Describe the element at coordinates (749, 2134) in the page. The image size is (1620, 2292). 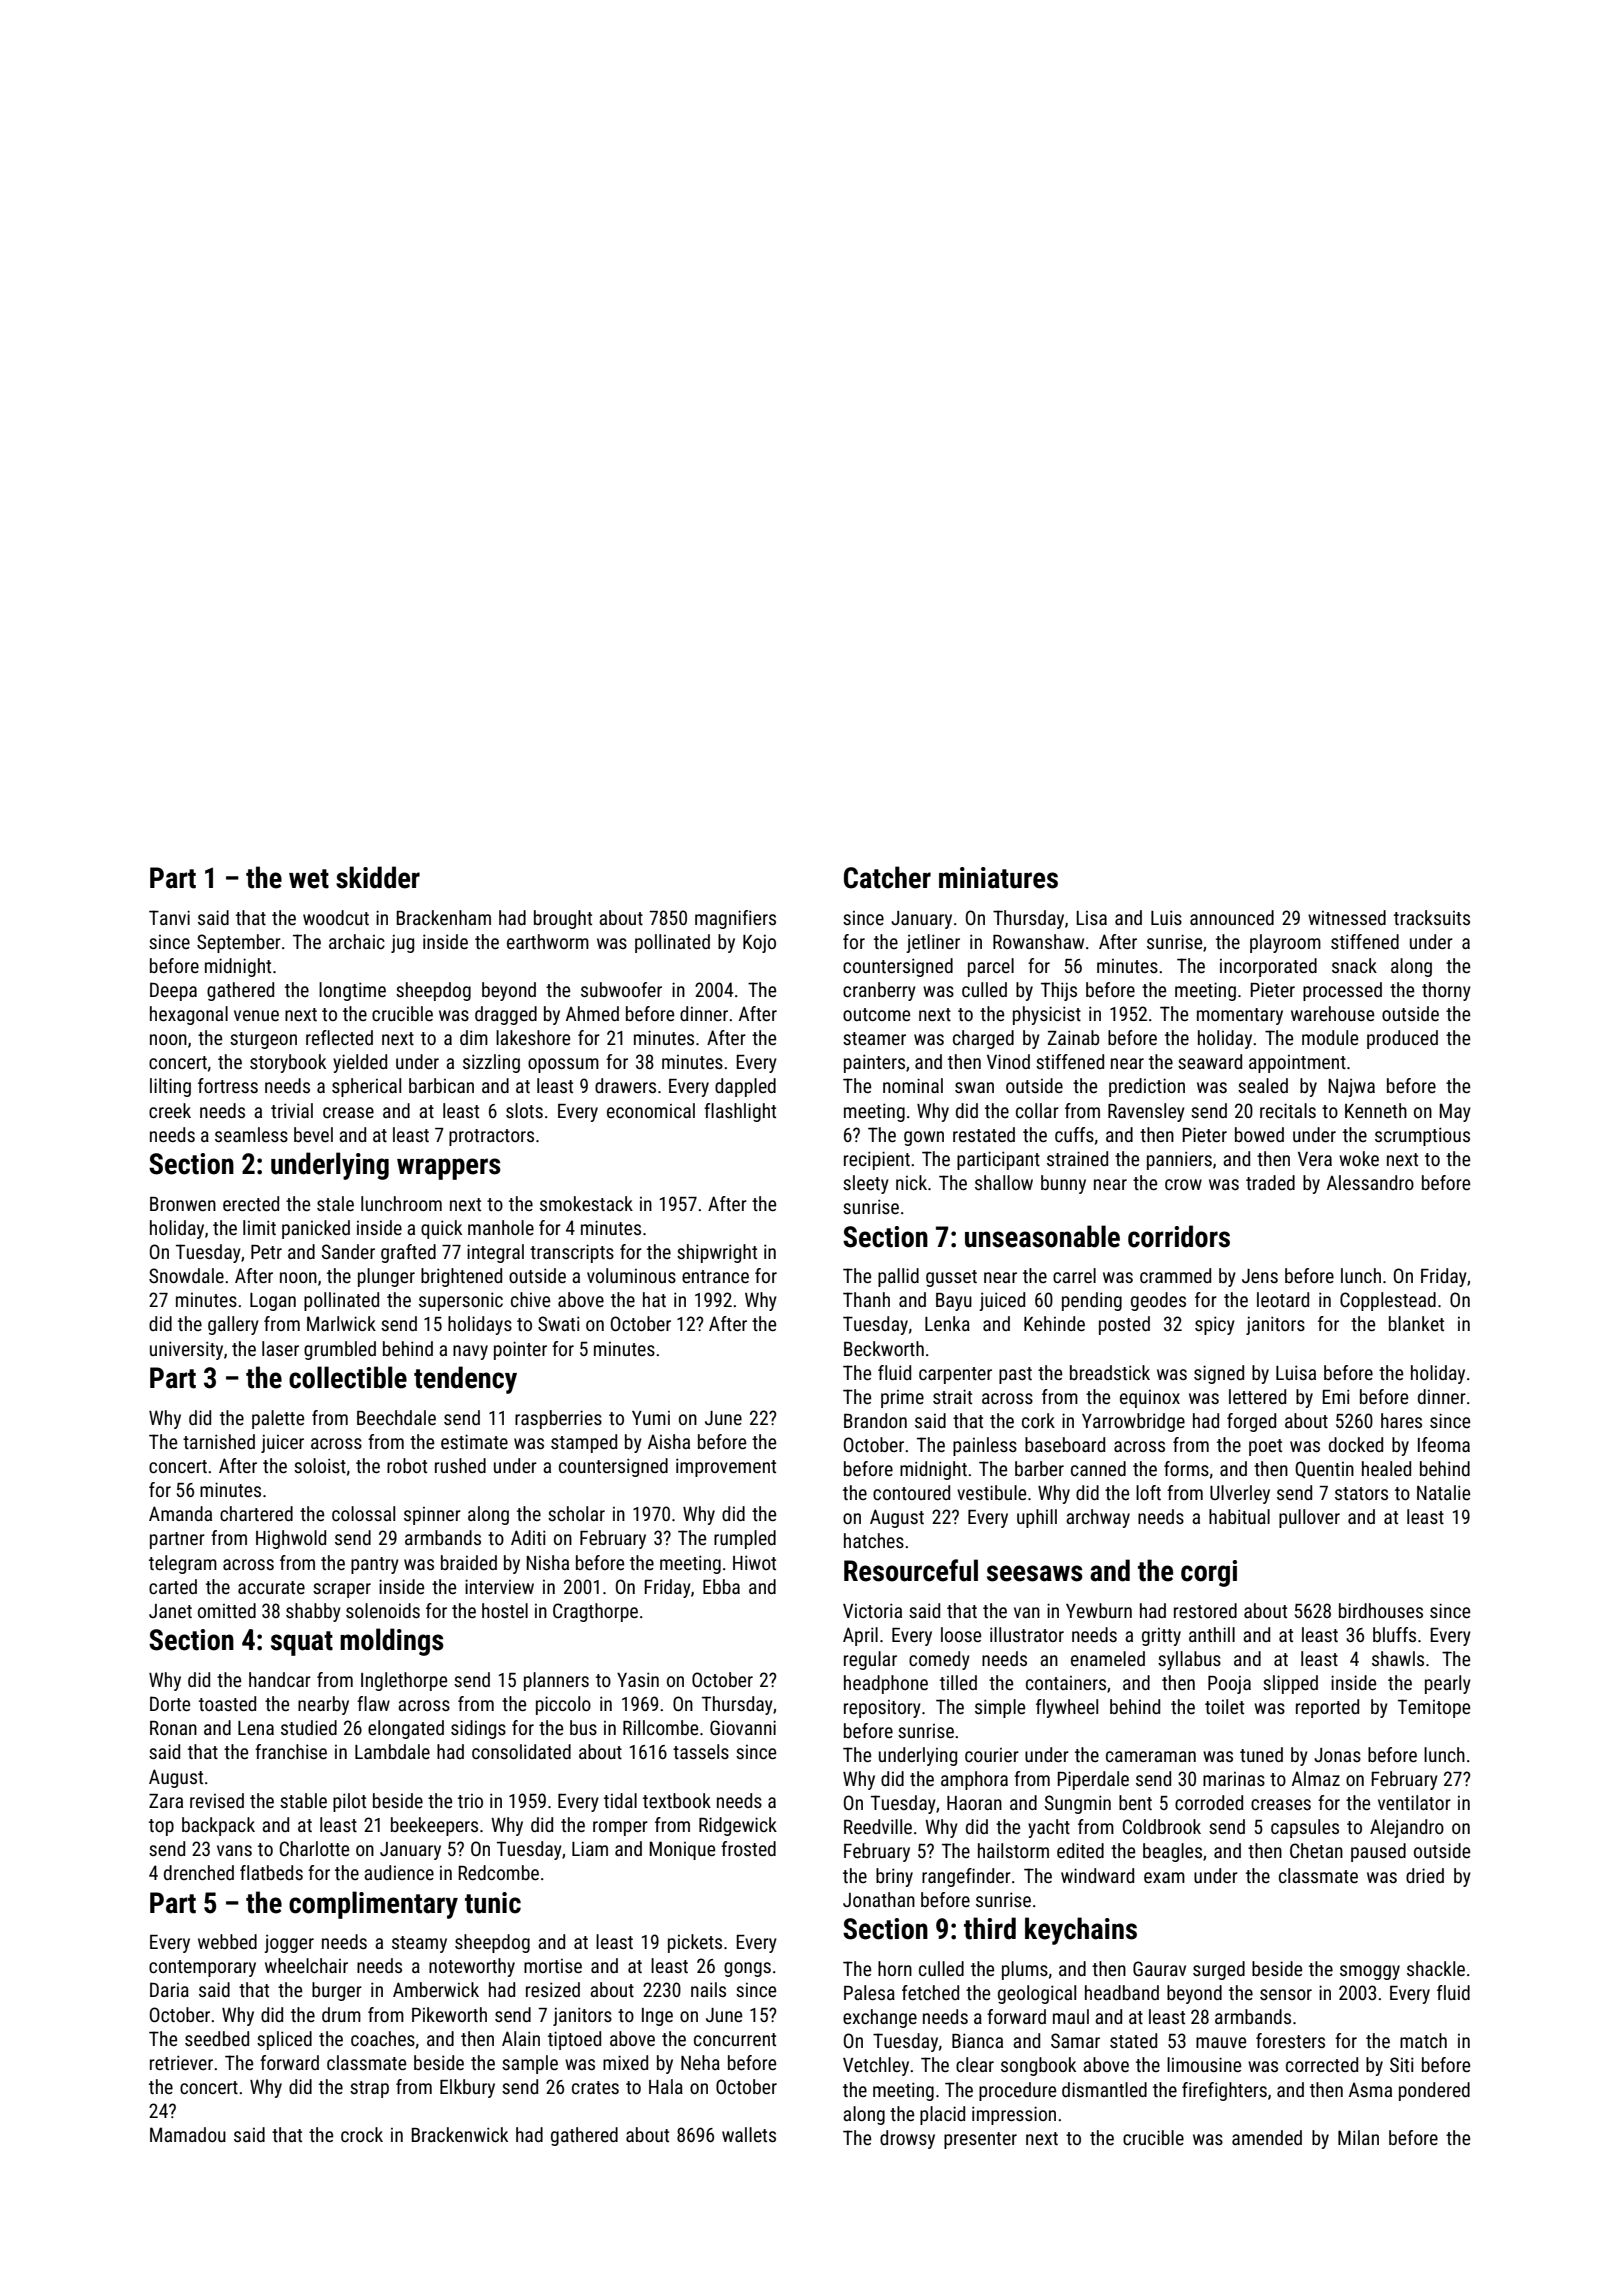
I see `wallets` at that location.
